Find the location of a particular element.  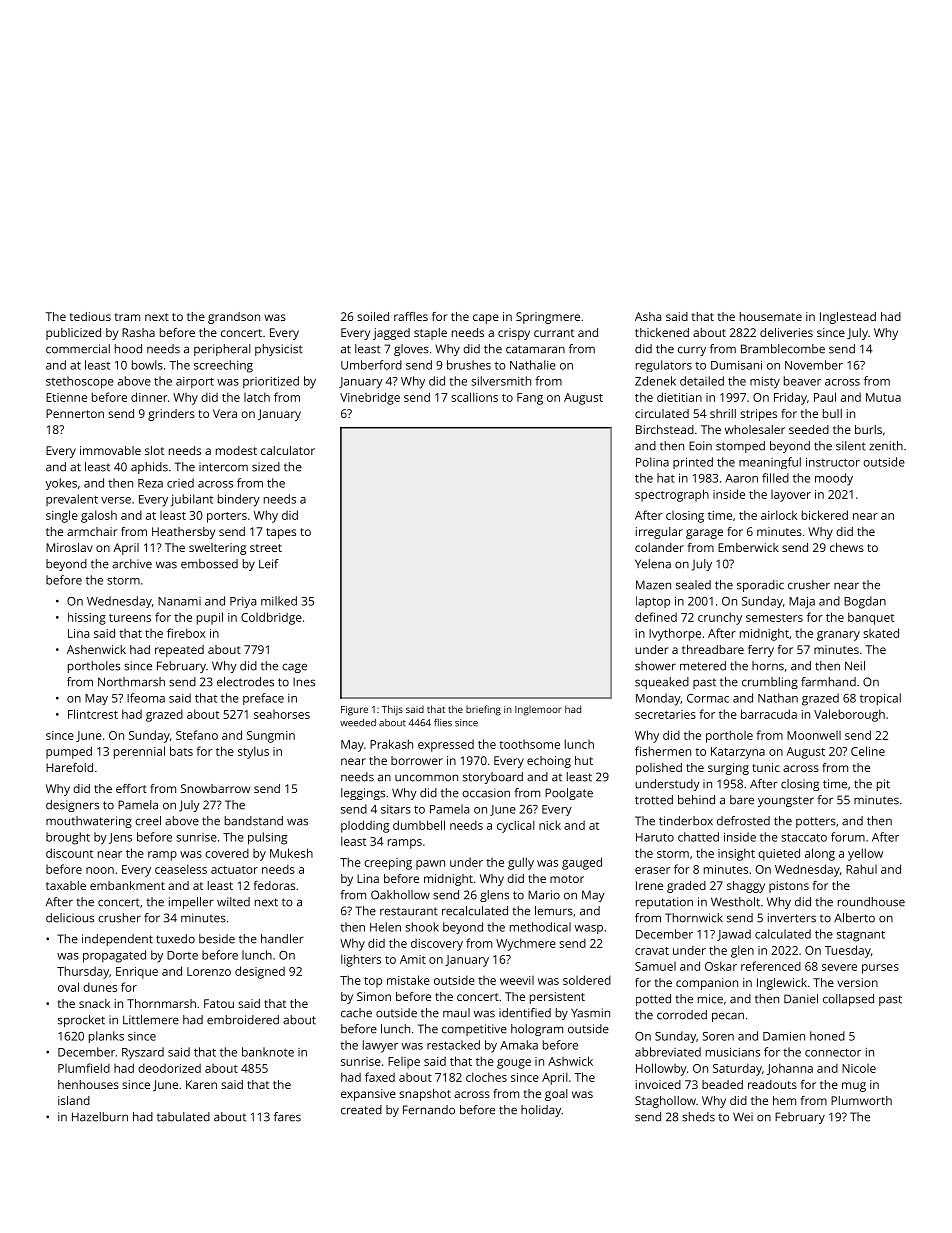

Hazelburn is located at coordinates (100, 1117).
